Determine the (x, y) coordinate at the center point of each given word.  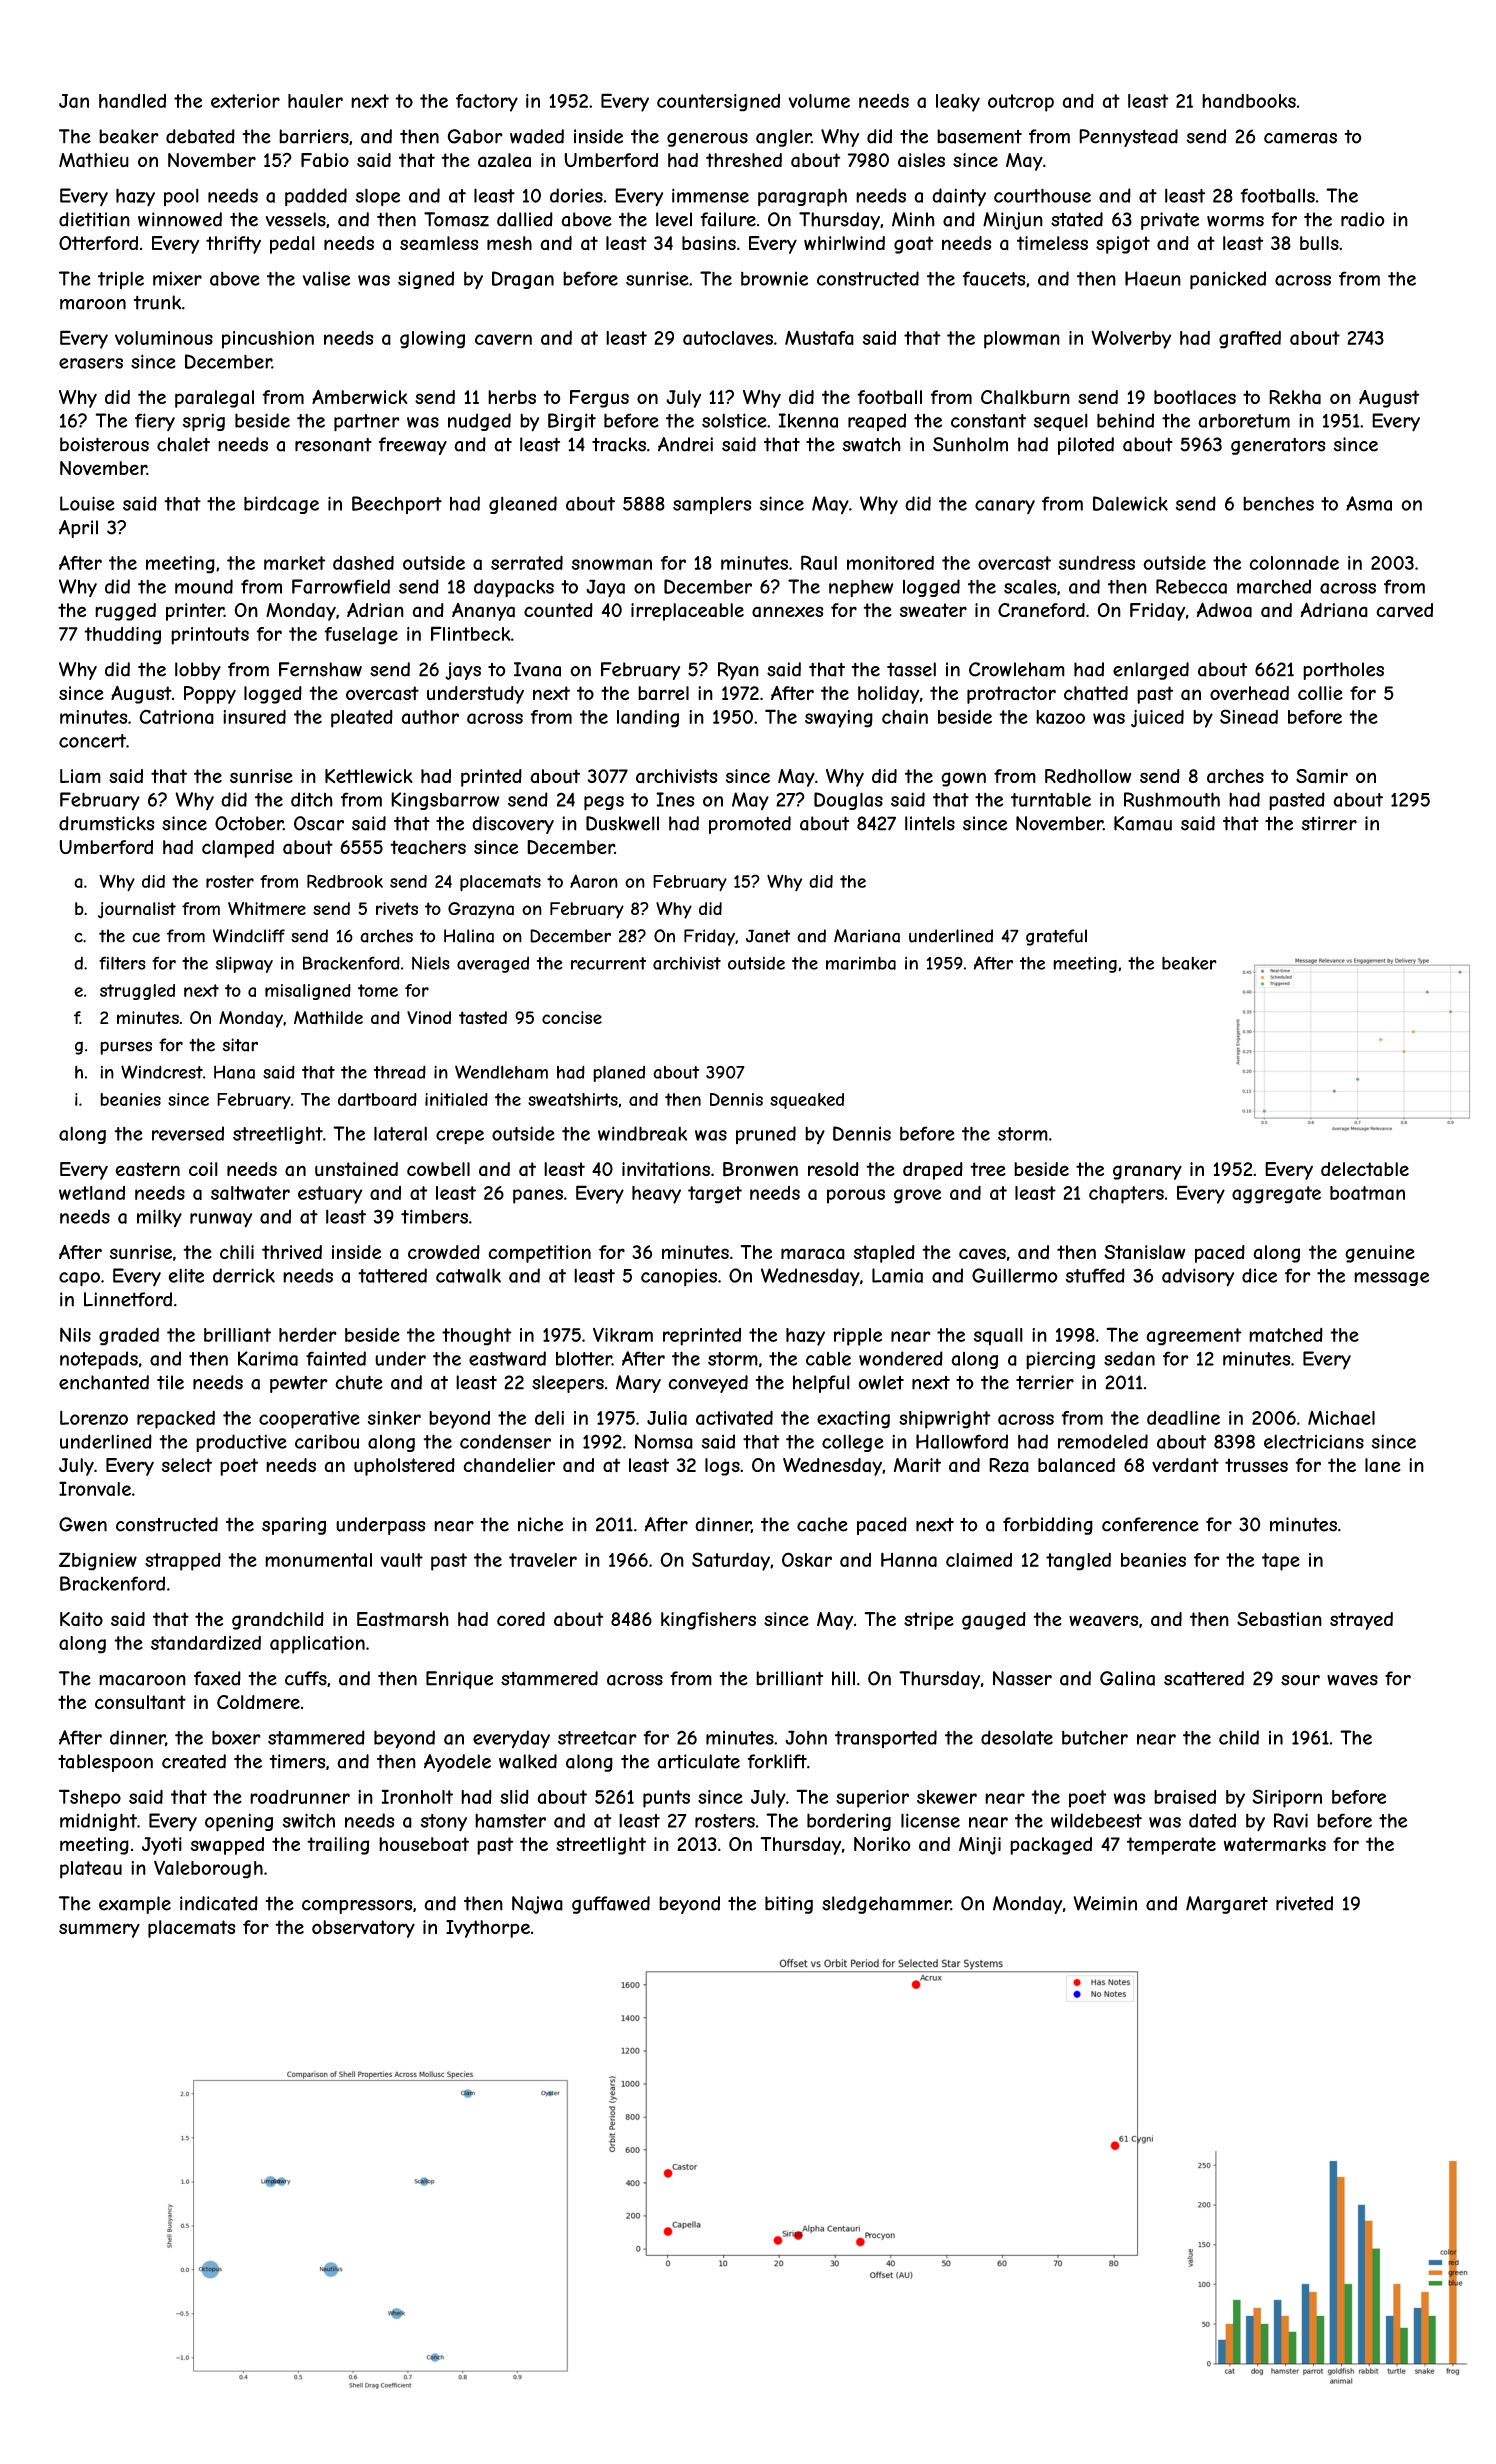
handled (132, 101)
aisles (921, 160)
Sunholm (970, 444)
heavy (656, 1195)
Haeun (1153, 278)
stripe (929, 1621)
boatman (1367, 1193)
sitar (240, 1045)
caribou (327, 1441)
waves (1352, 1680)
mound (204, 586)
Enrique (459, 1680)
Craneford (1041, 610)
